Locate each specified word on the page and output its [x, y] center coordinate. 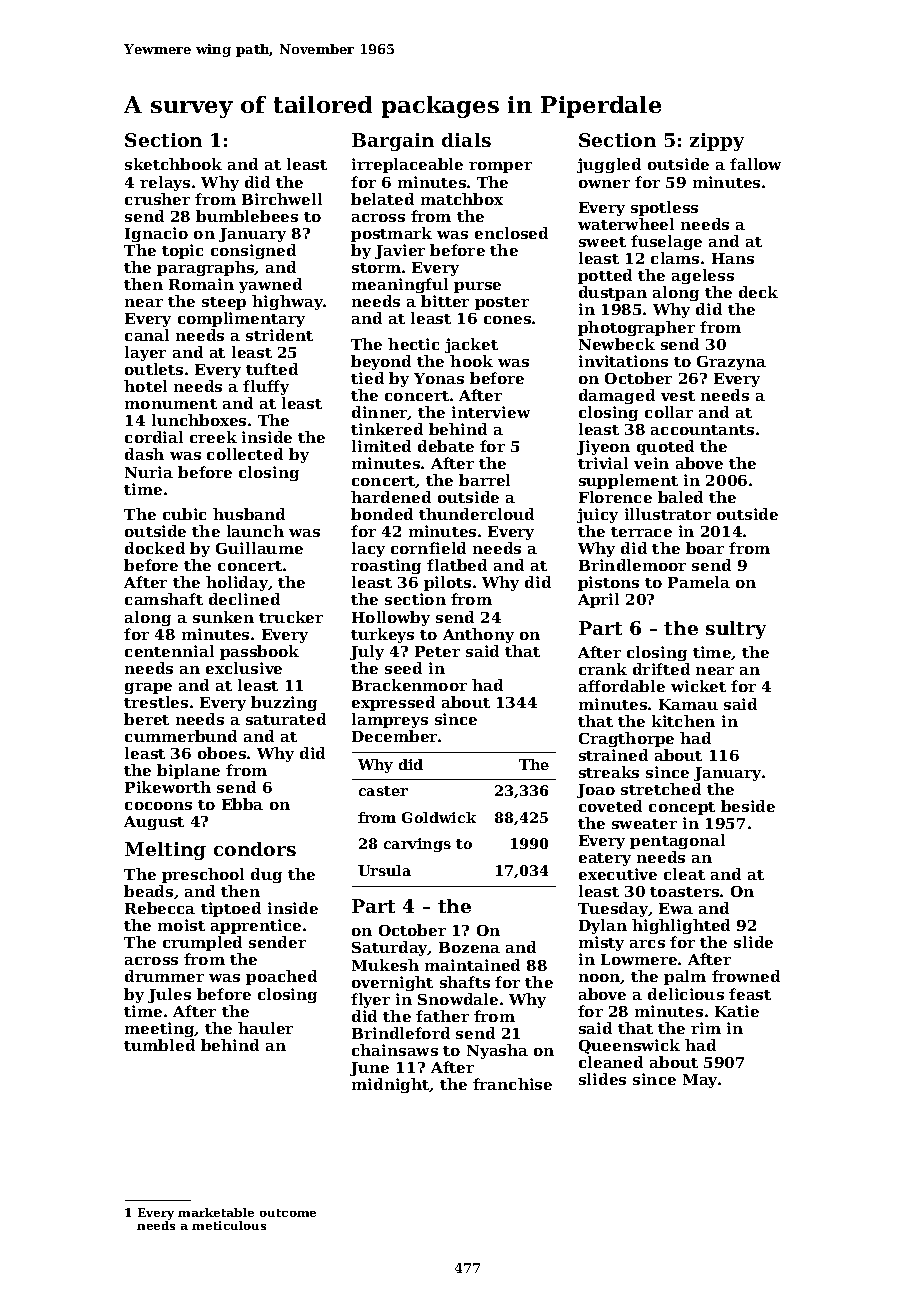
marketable [216, 1212]
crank [603, 669]
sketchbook [173, 164]
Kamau [688, 704]
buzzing [284, 703]
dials [466, 140]
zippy [717, 142]
